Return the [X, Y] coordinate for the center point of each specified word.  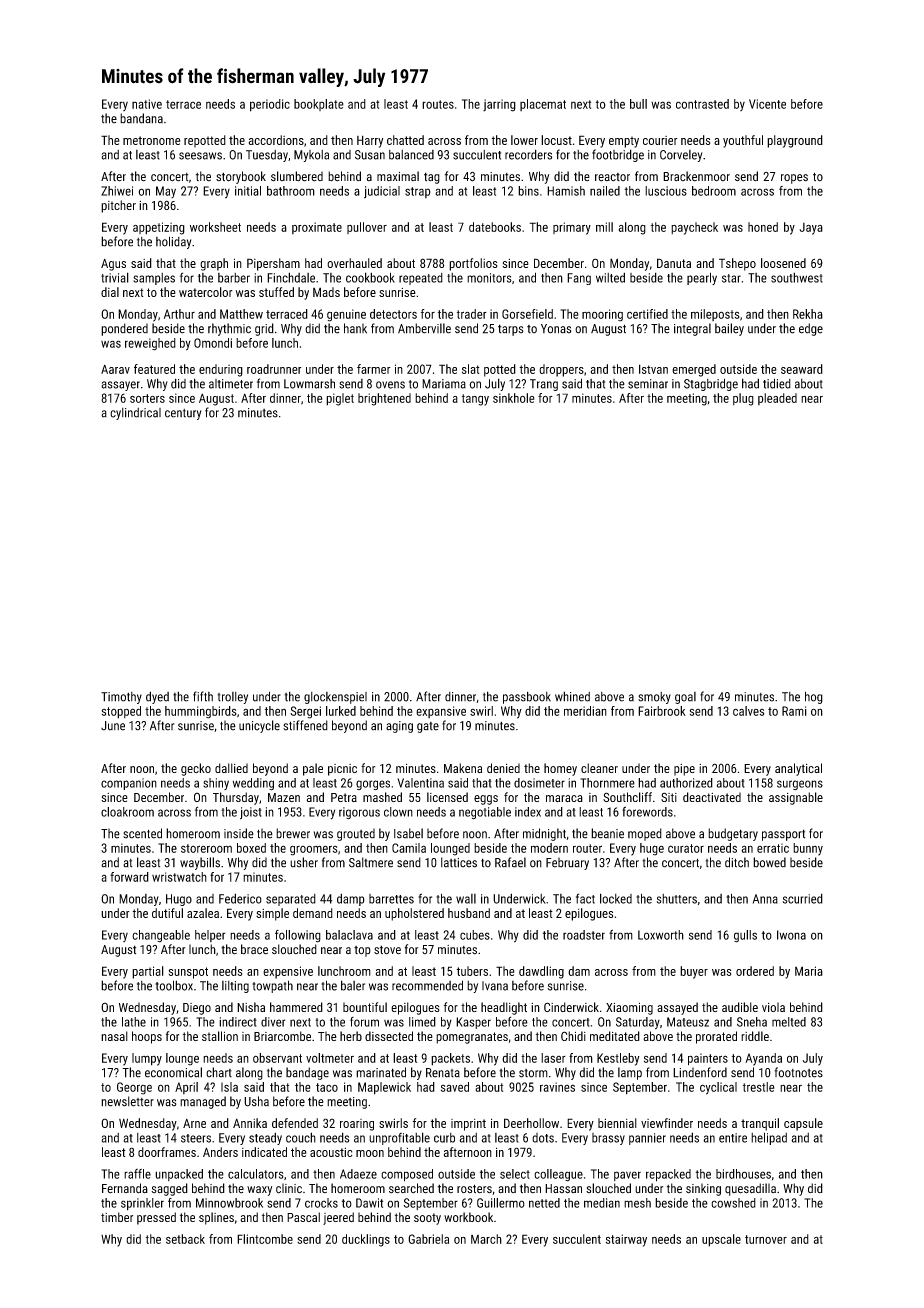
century [183, 414]
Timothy [121, 698]
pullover [367, 228]
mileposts [715, 315]
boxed [251, 848]
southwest [797, 277]
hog [814, 697]
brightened [384, 399]
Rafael [510, 862]
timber [117, 1217]
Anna [765, 899]
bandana [141, 118]
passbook [527, 697]
